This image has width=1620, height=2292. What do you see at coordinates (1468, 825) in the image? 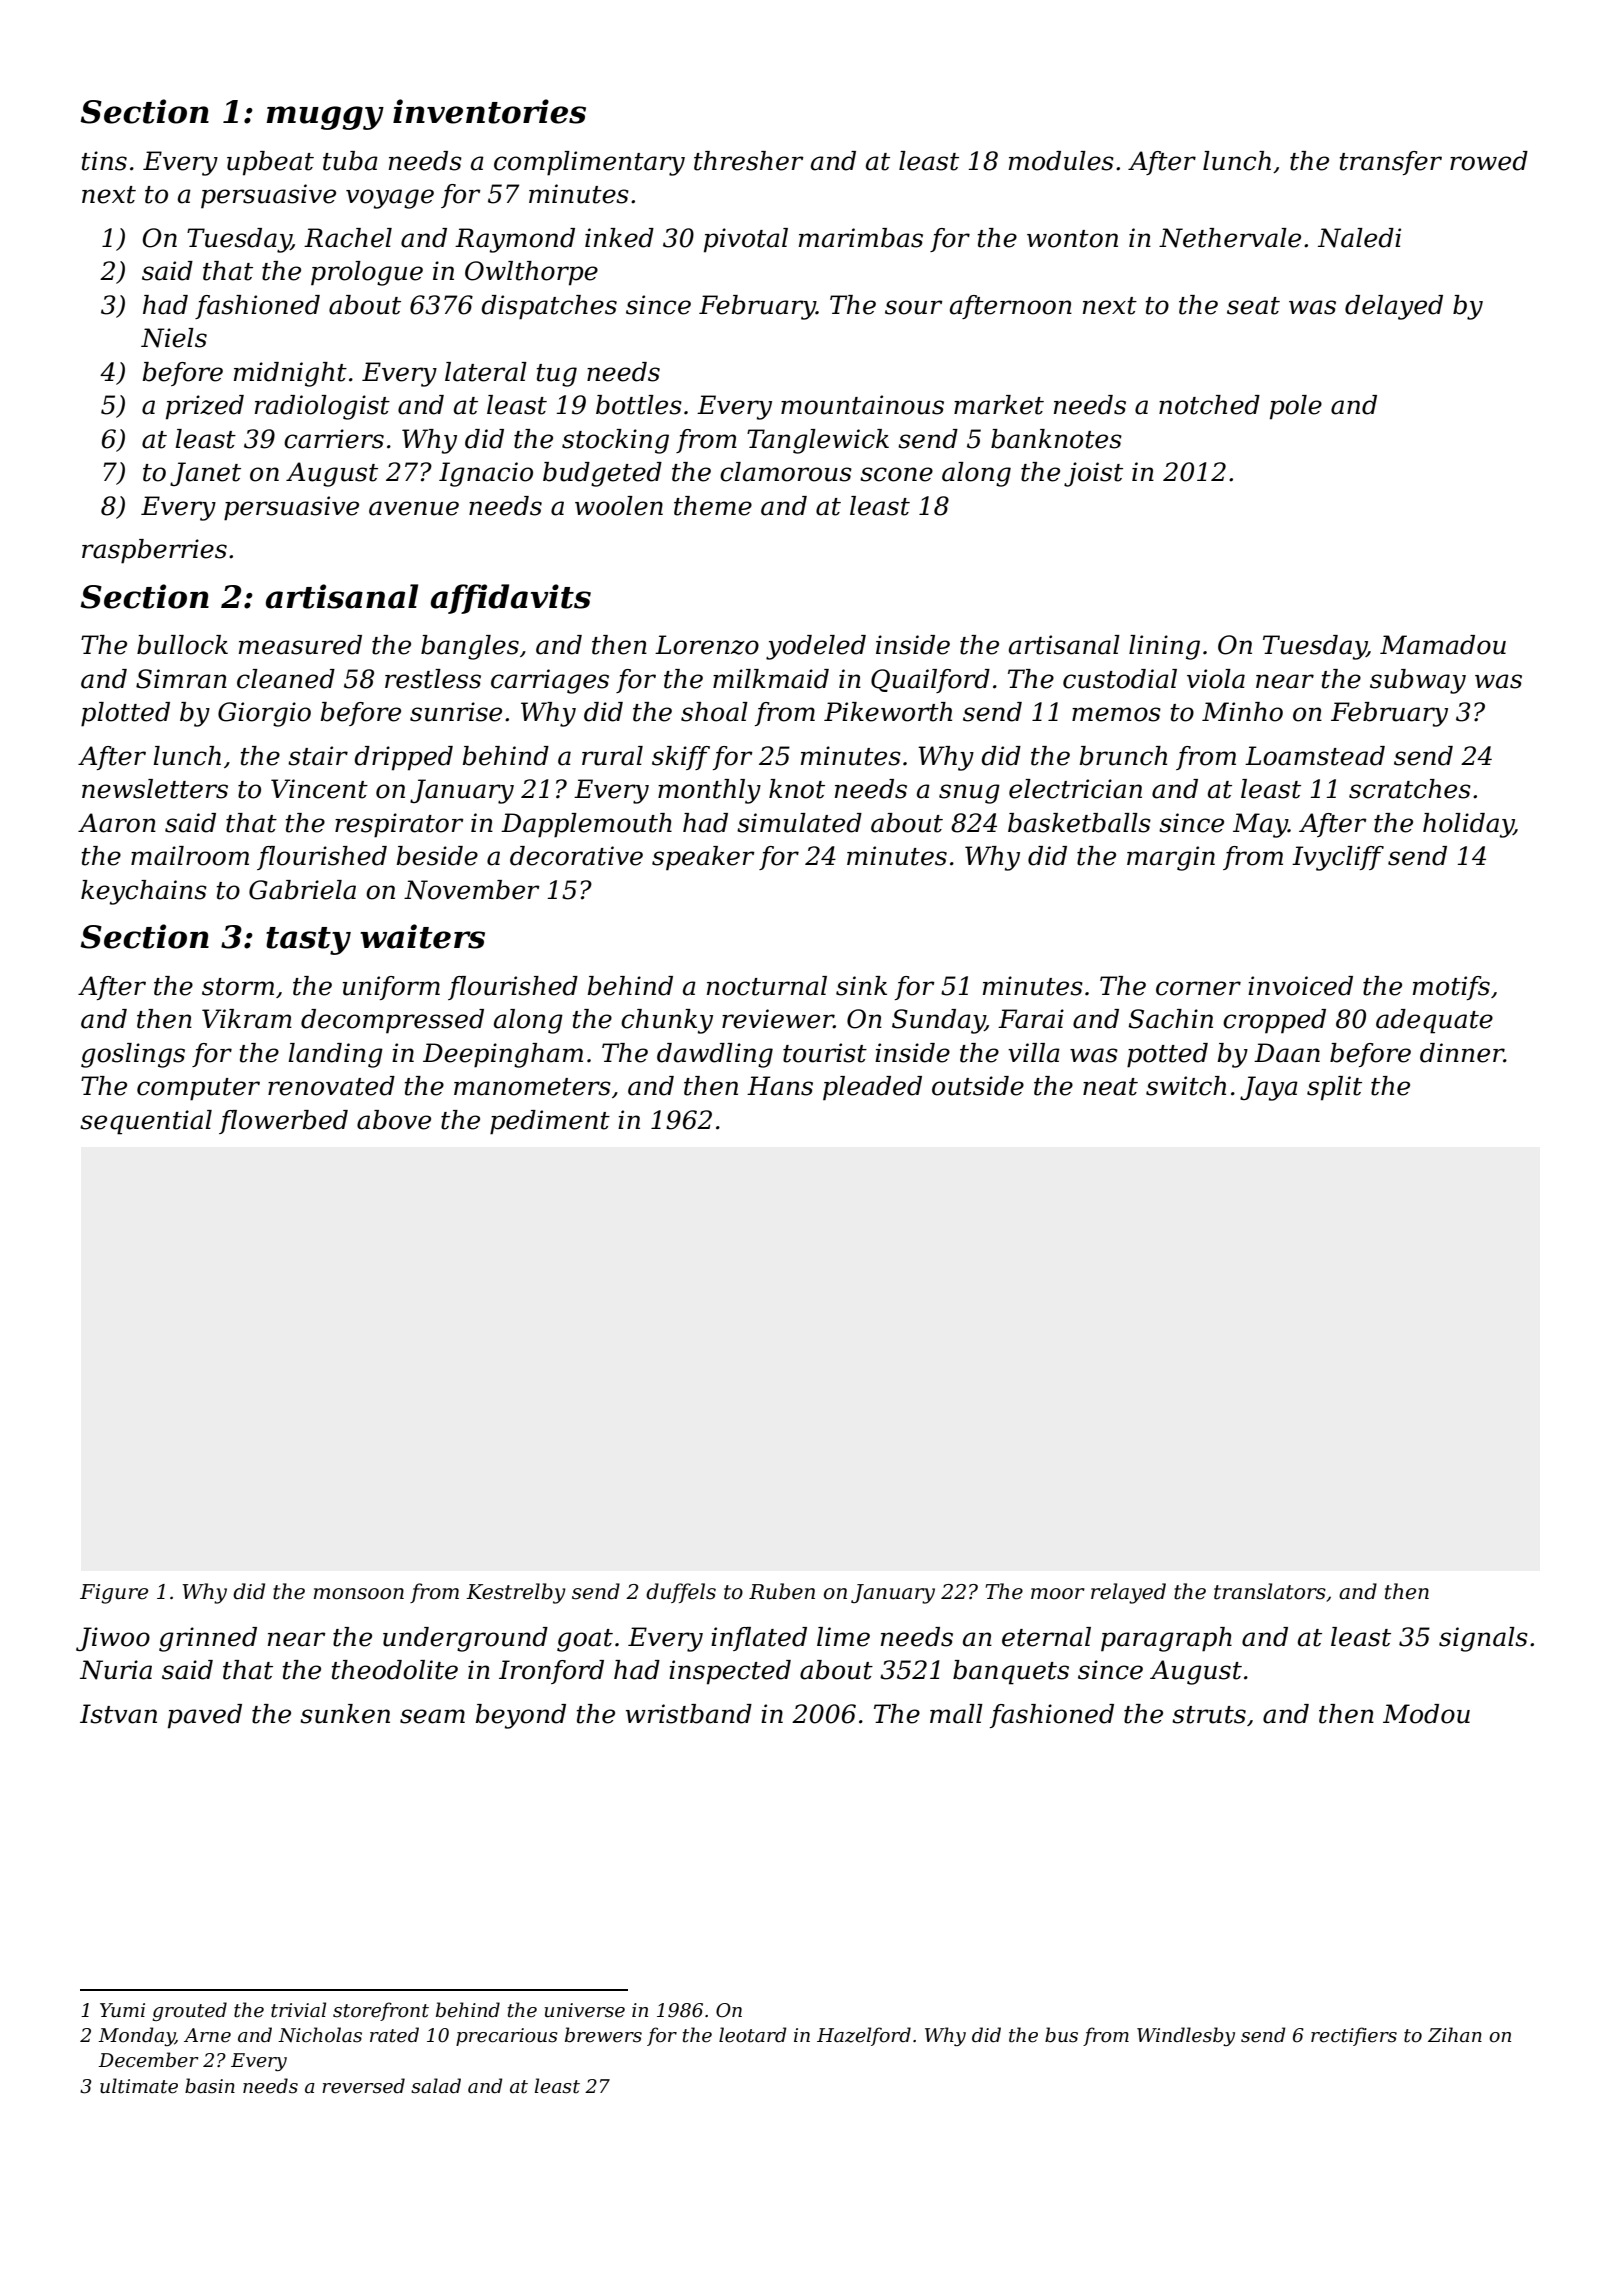
I see `holiday` at bounding box center [1468, 825].
